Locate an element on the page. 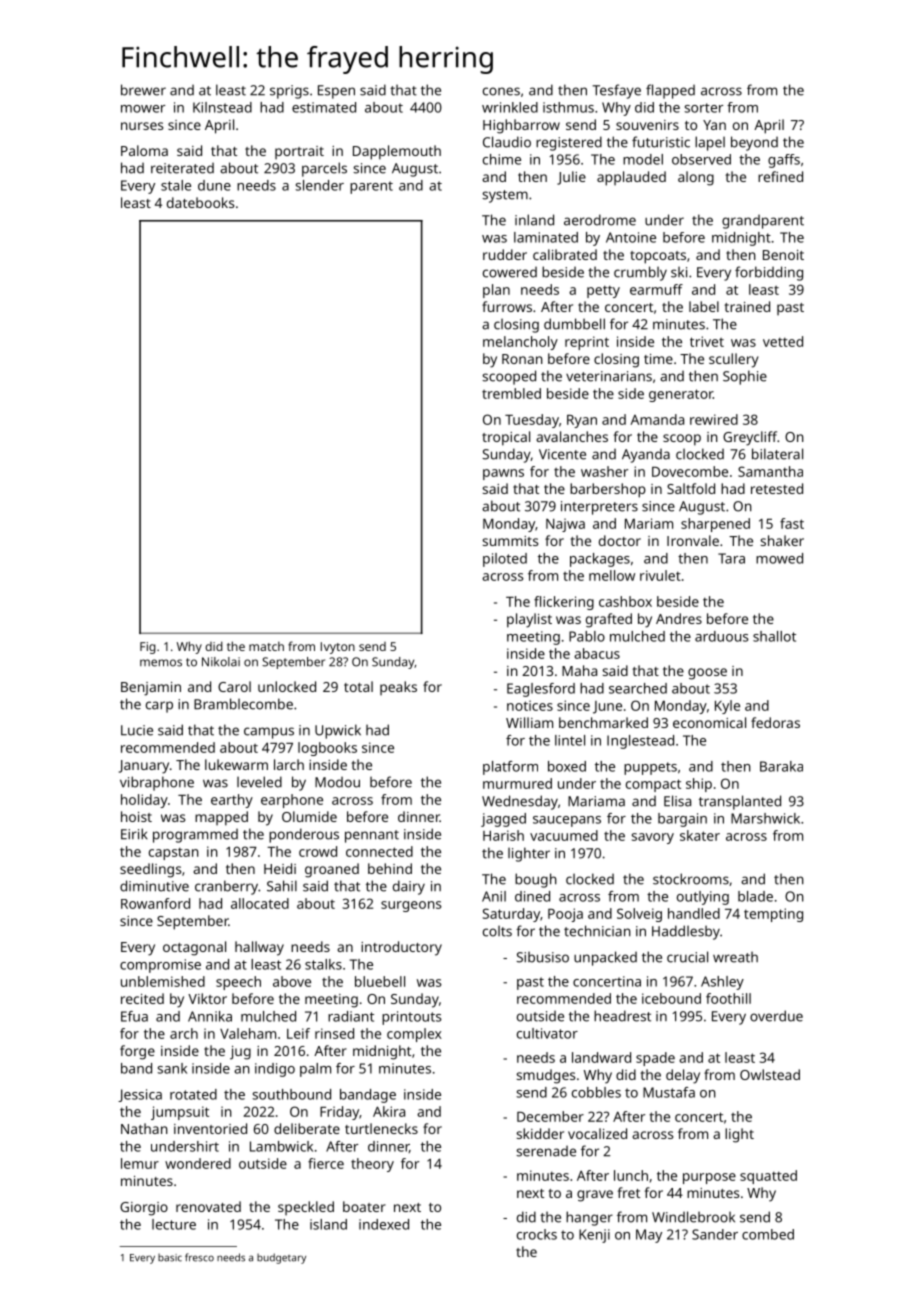 Image resolution: width=924 pixels, height=1308 pixels. lintel is located at coordinates (570, 740).
